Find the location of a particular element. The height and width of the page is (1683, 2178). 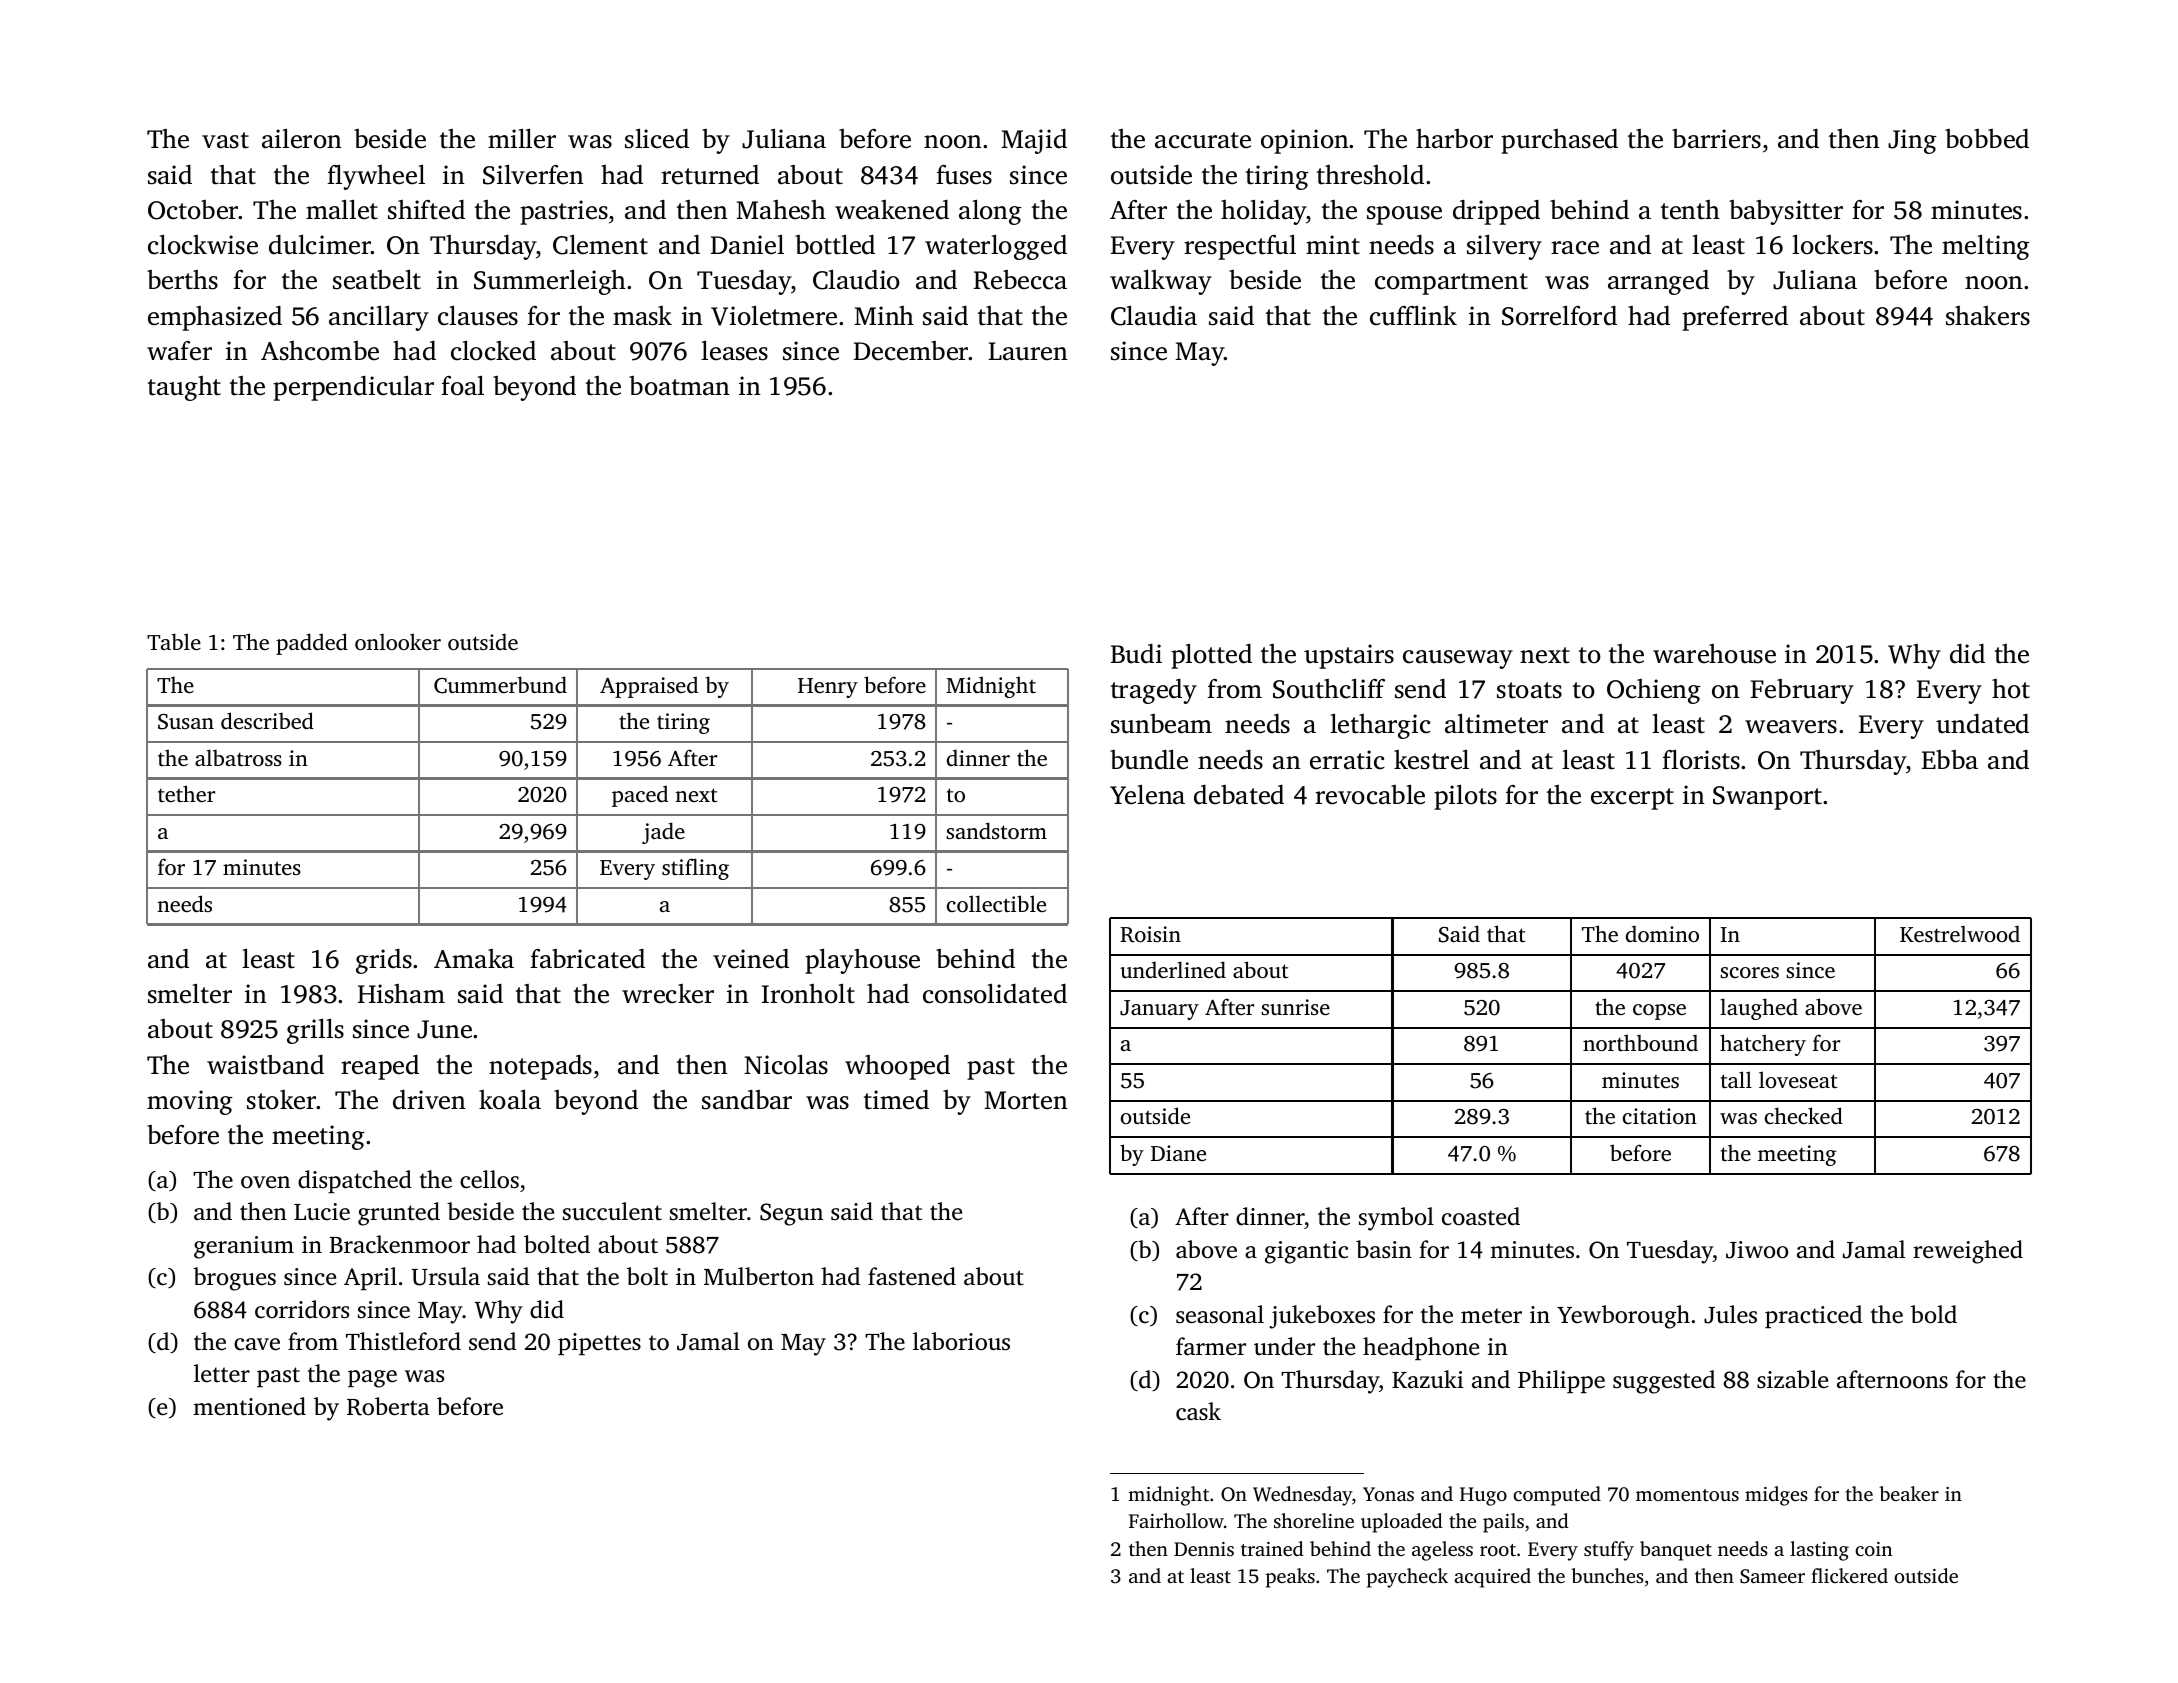

cellos is located at coordinates (489, 1179).
